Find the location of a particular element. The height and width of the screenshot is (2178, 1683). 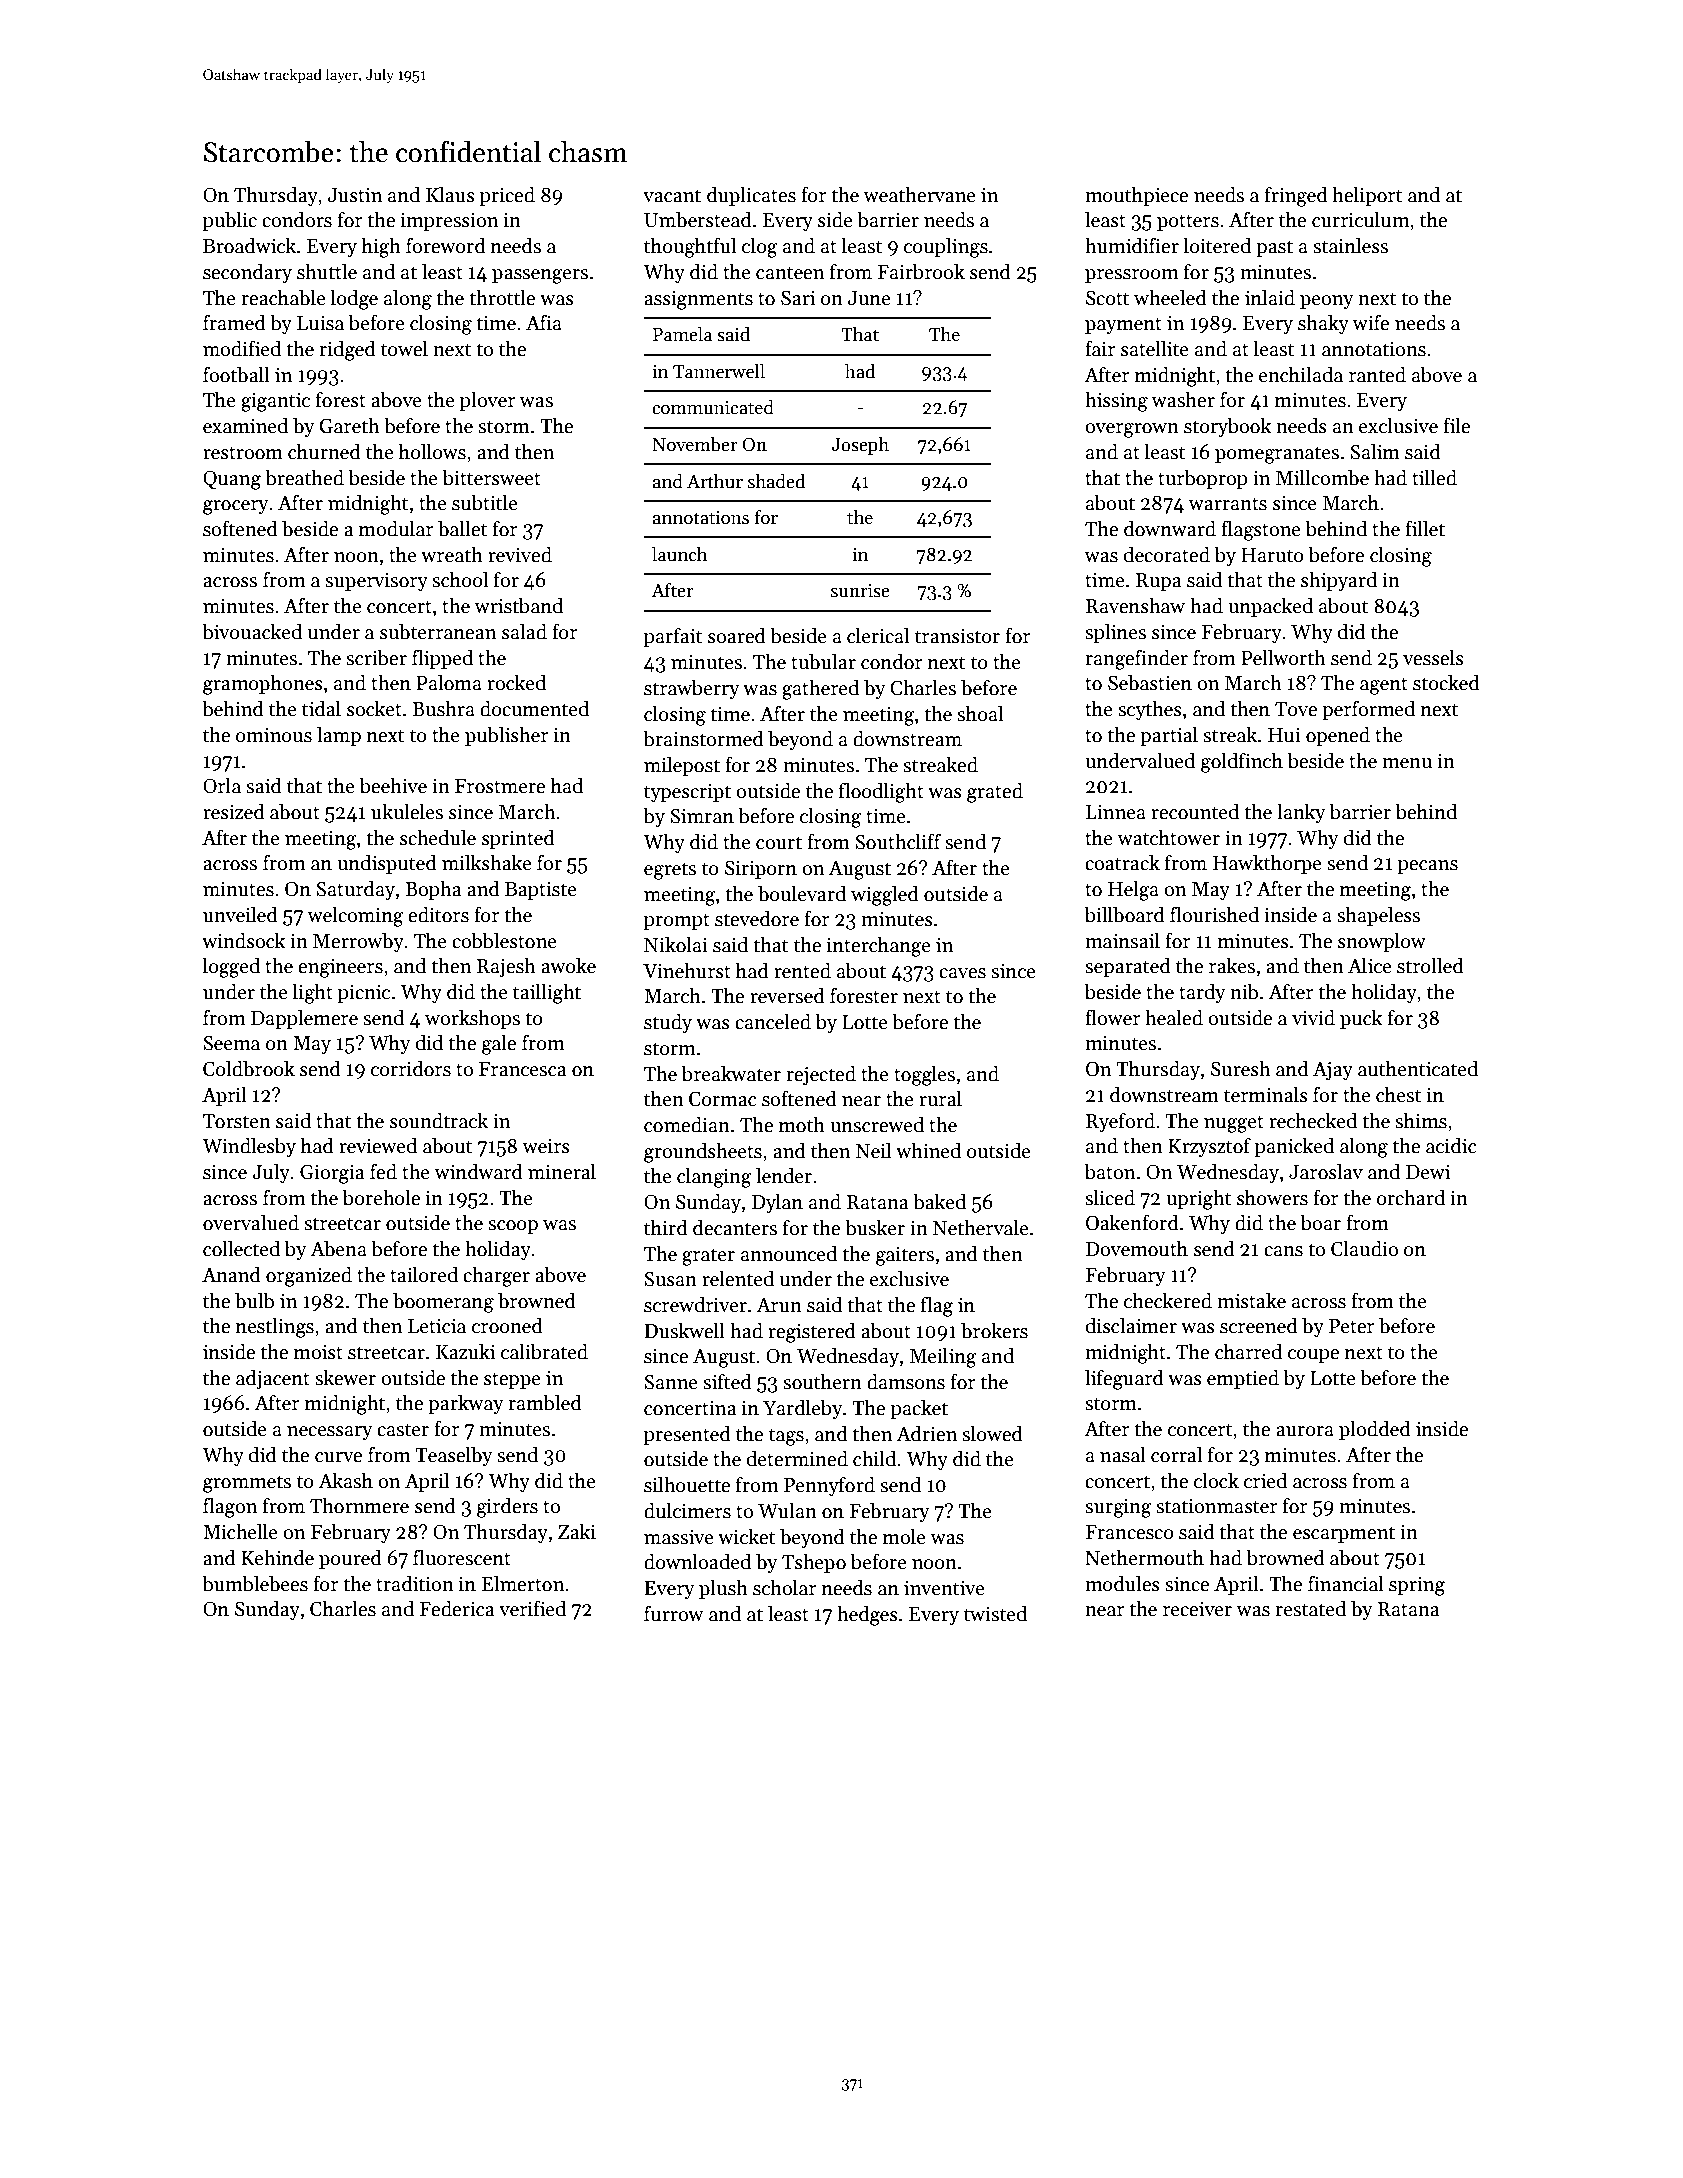

vacant is located at coordinates (672, 196).
